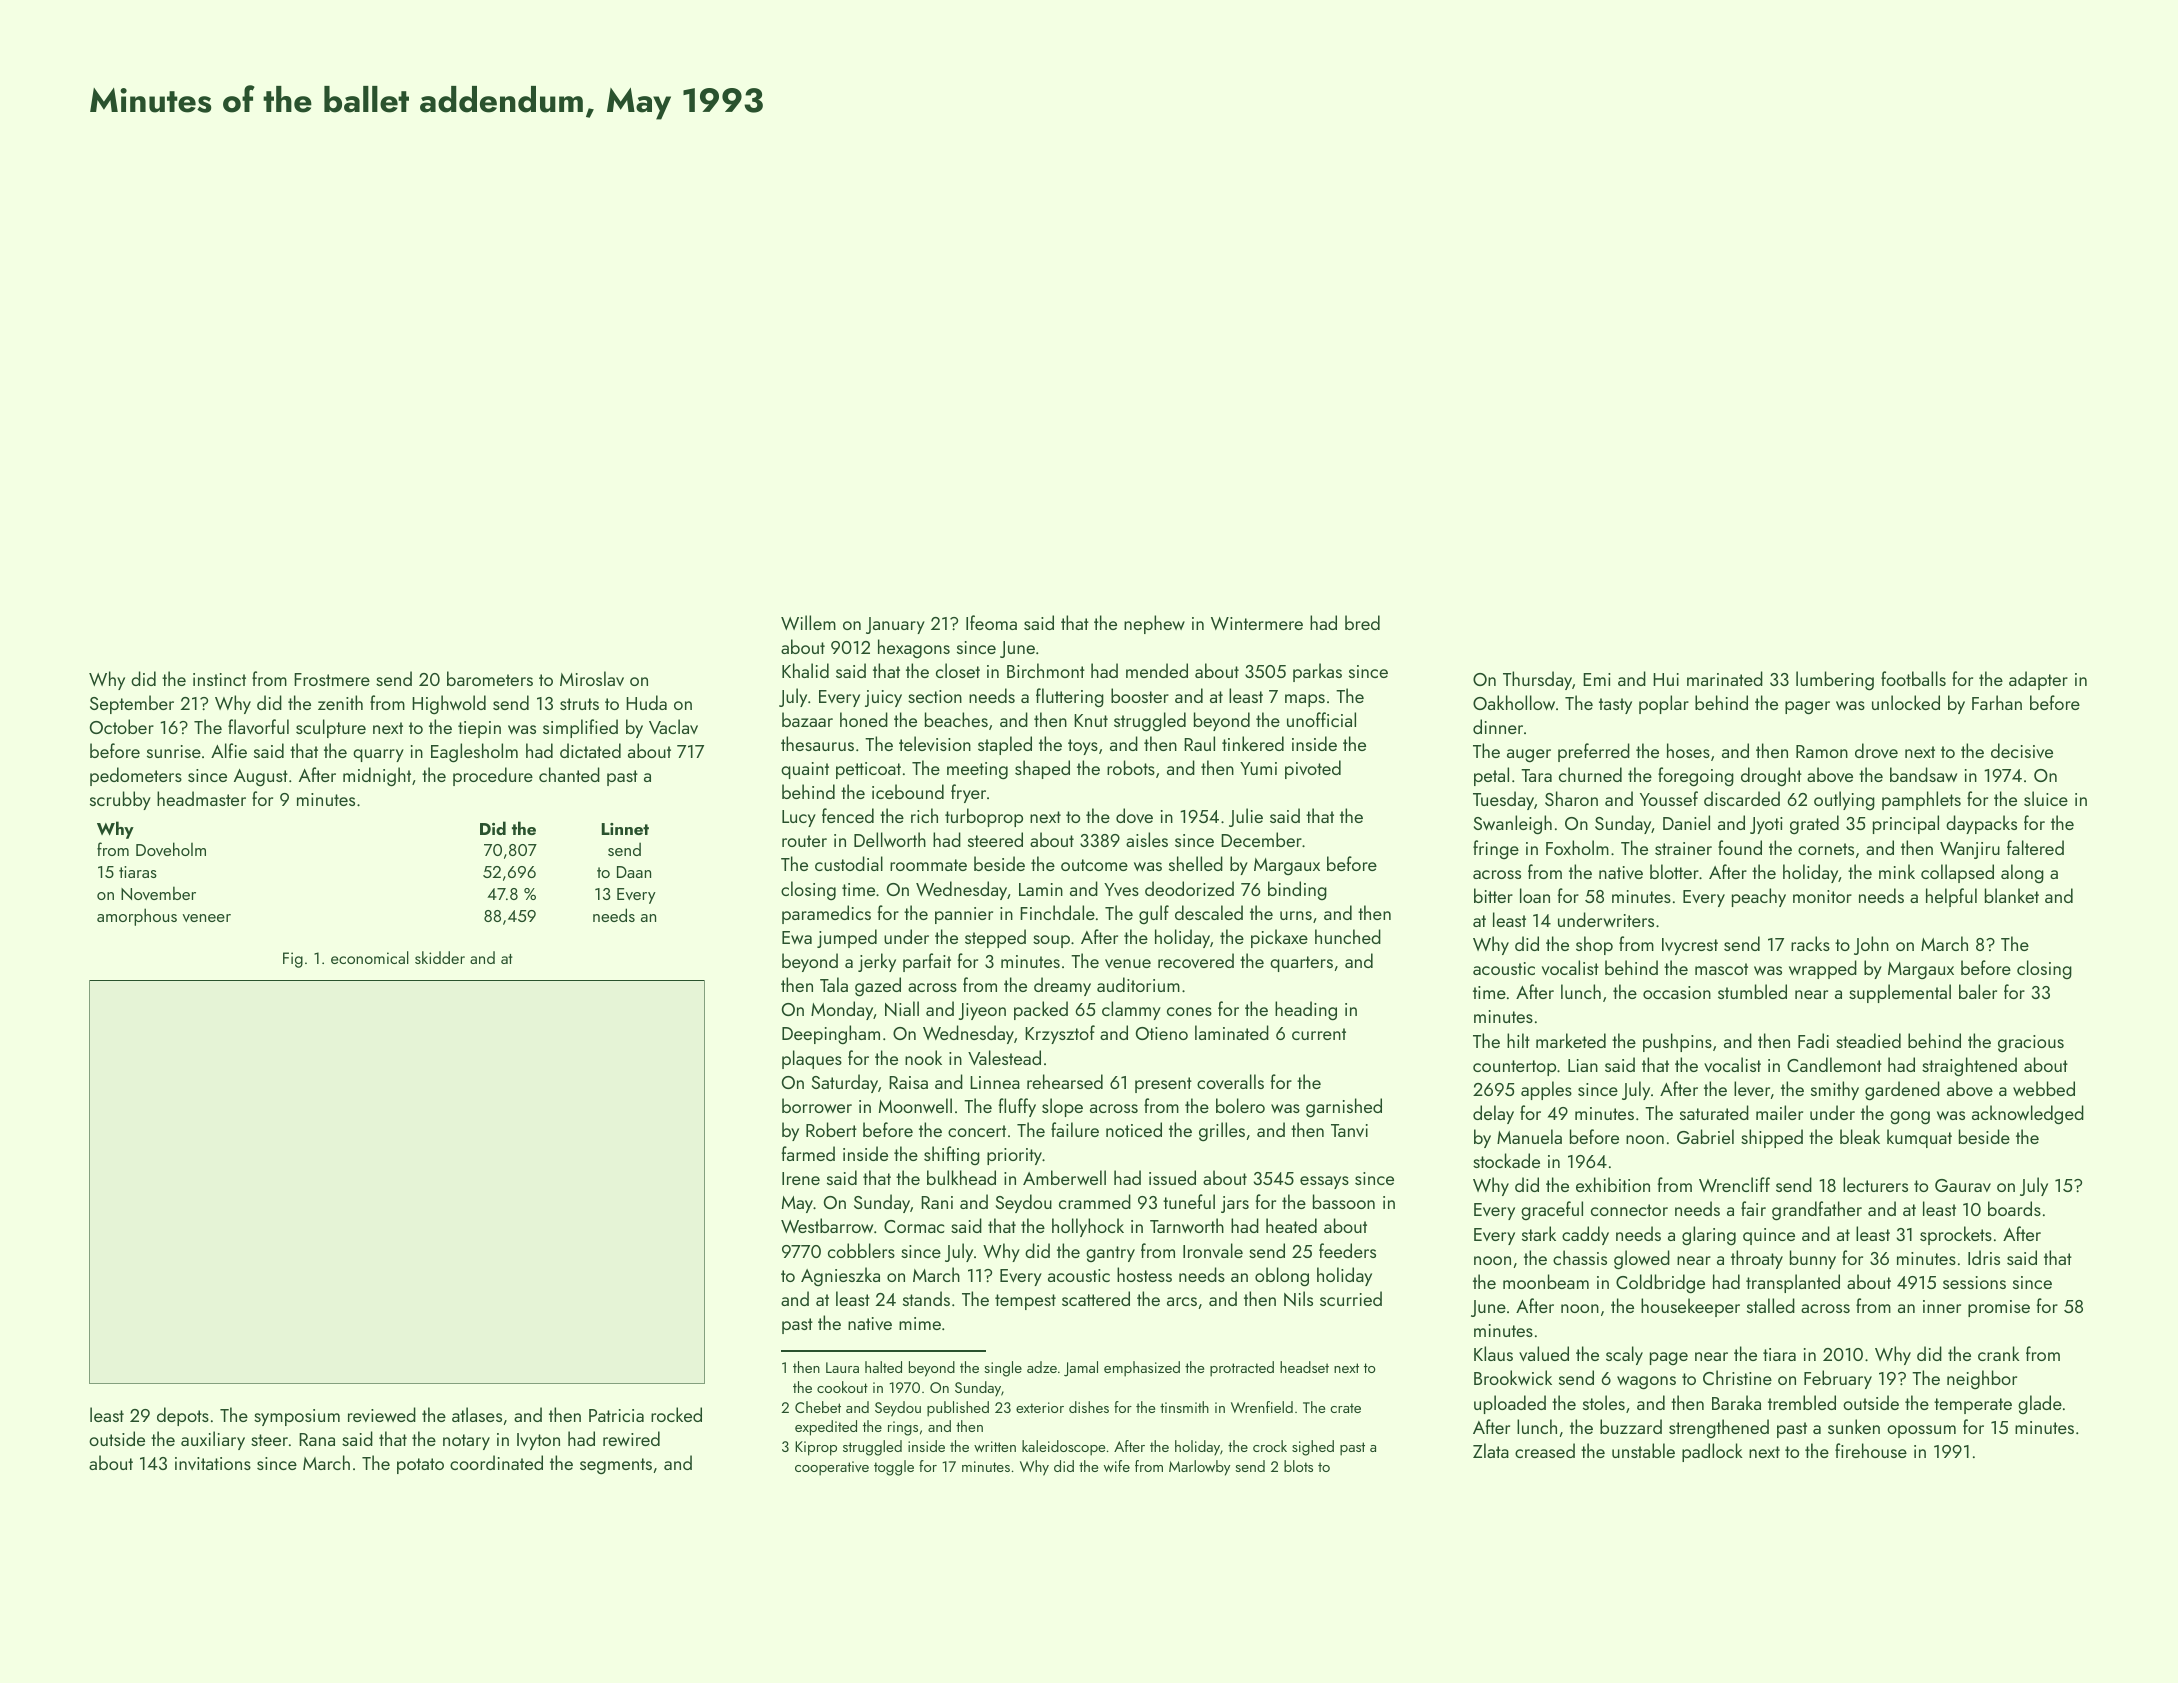 This page has height=1683, width=2178. I want to click on instinct, so click(219, 679).
